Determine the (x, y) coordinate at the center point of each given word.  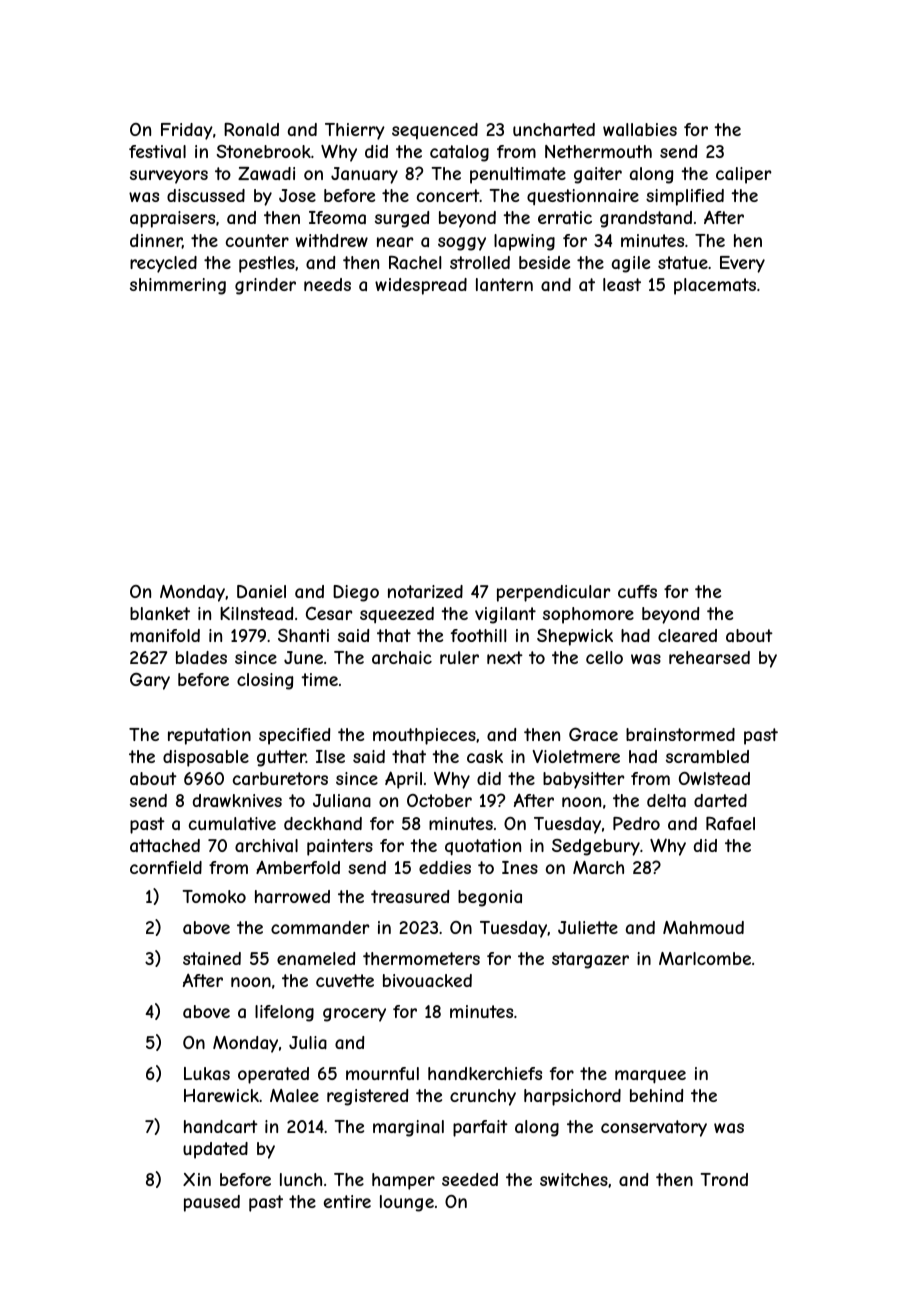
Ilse (330, 756)
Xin (197, 1179)
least (622, 284)
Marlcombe (705, 958)
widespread (421, 286)
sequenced (435, 131)
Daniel (261, 591)
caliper (744, 175)
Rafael (730, 823)
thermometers (421, 958)
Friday (187, 131)
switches (574, 1179)
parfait (480, 1128)
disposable (206, 758)
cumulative (232, 823)
